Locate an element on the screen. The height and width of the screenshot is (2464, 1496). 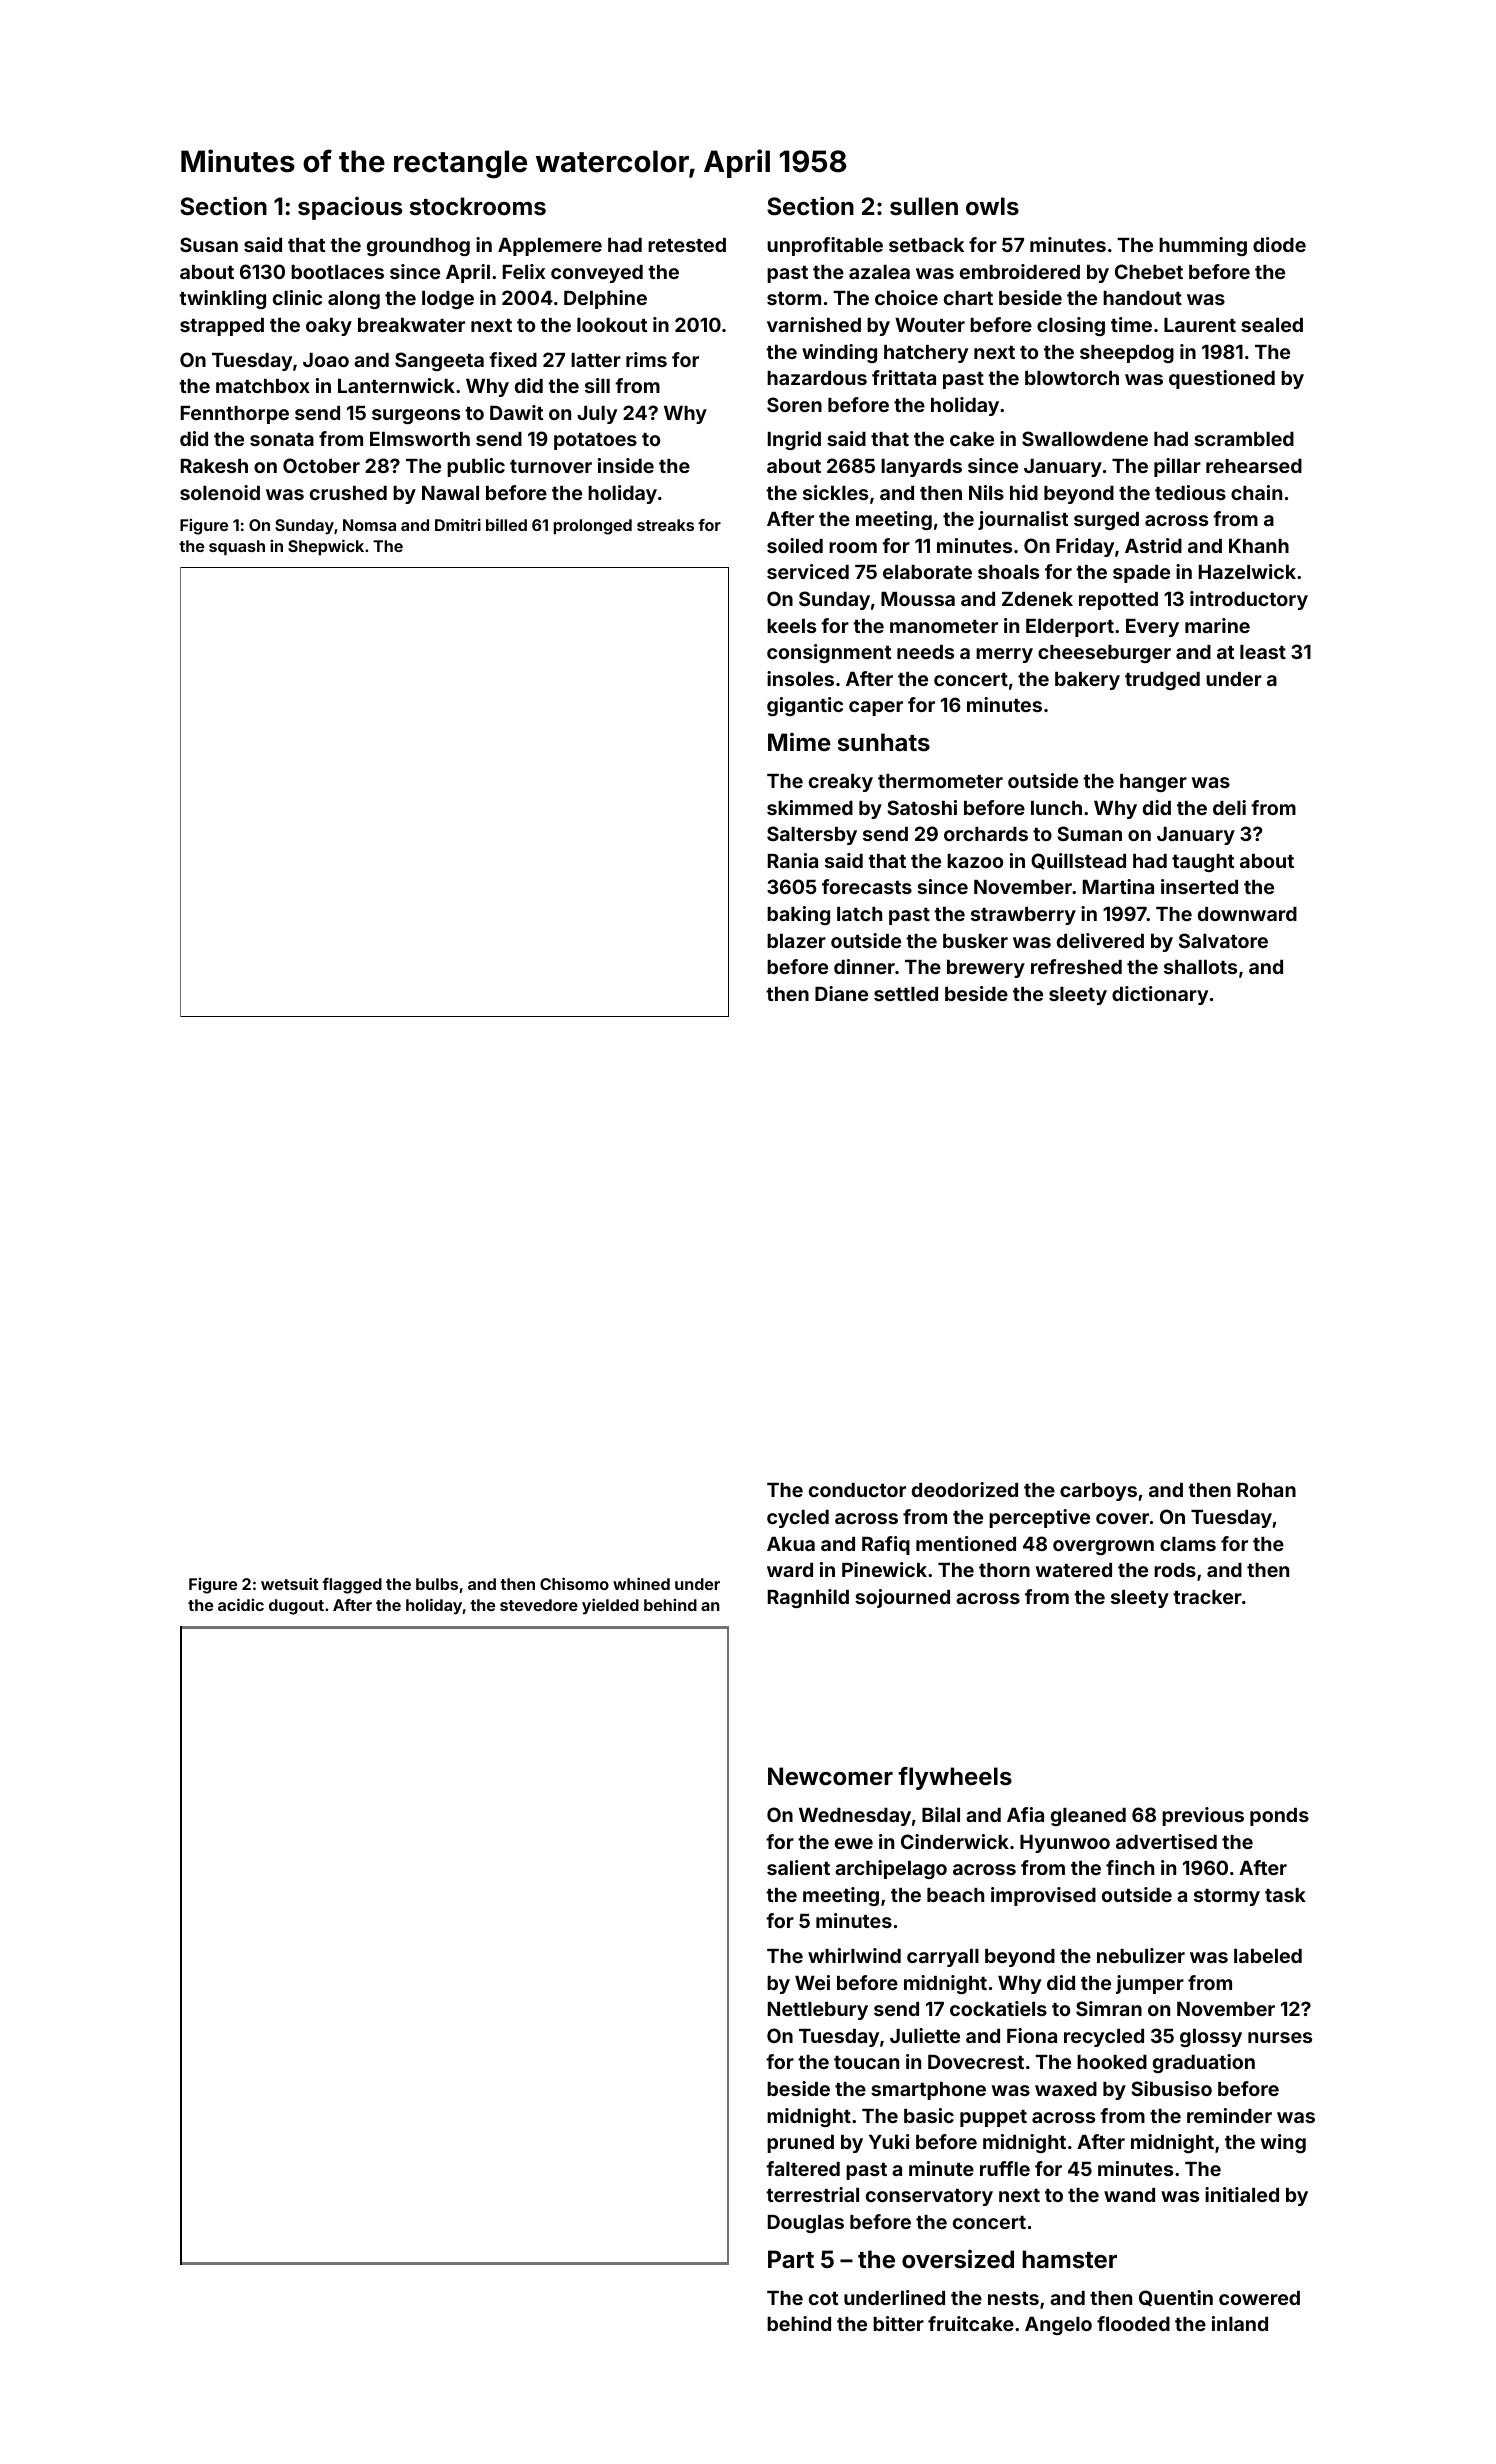
blazer is located at coordinates (796, 941).
